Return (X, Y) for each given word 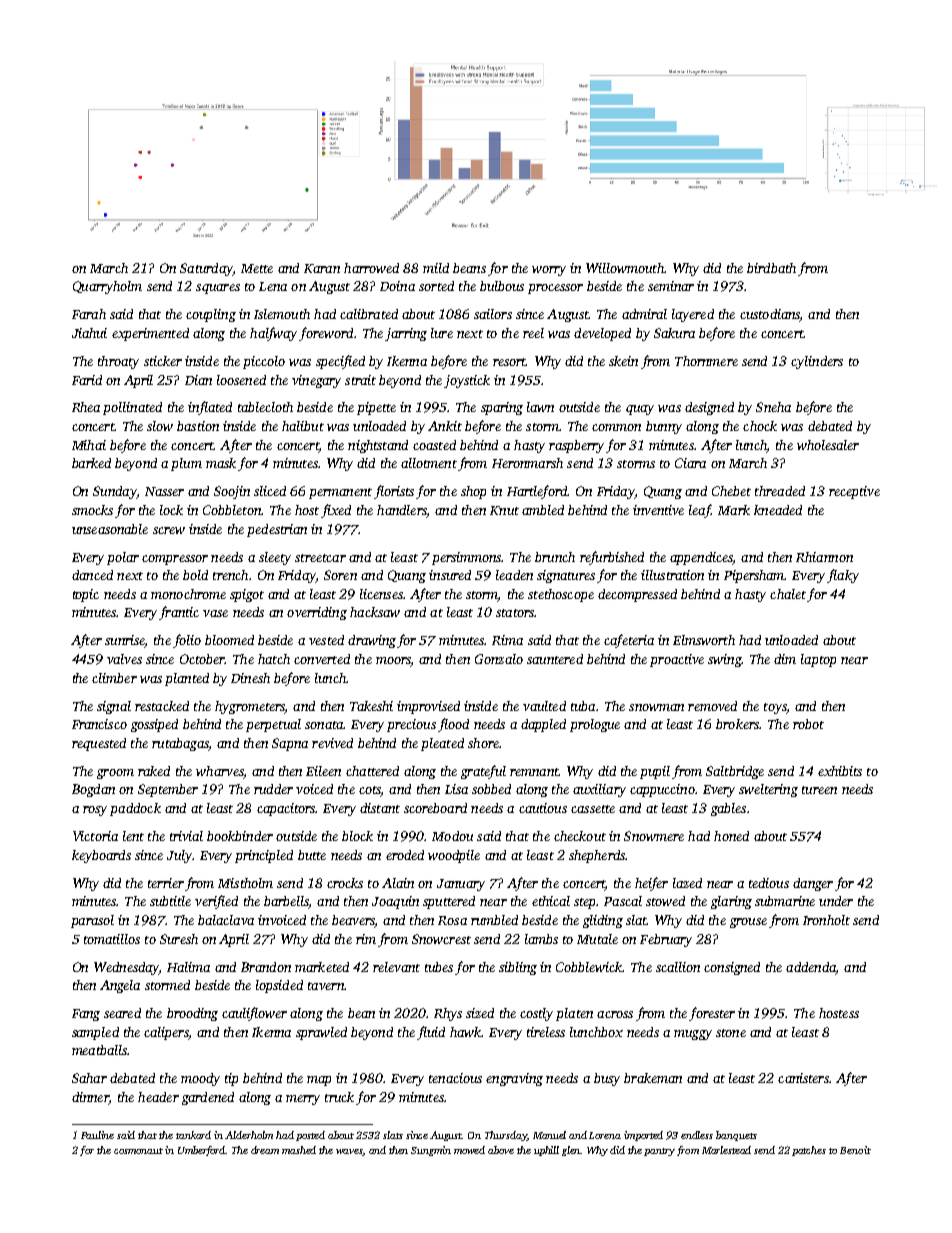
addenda (811, 967)
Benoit (855, 1150)
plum (186, 464)
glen (571, 1151)
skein (623, 361)
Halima (188, 967)
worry (549, 271)
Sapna (290, 744)
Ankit (445, 426)
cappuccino (662, 790)
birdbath (771, 268)
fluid (431, 1033)
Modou (452, 836)
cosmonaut (138, 1151)
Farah (89, 314)
